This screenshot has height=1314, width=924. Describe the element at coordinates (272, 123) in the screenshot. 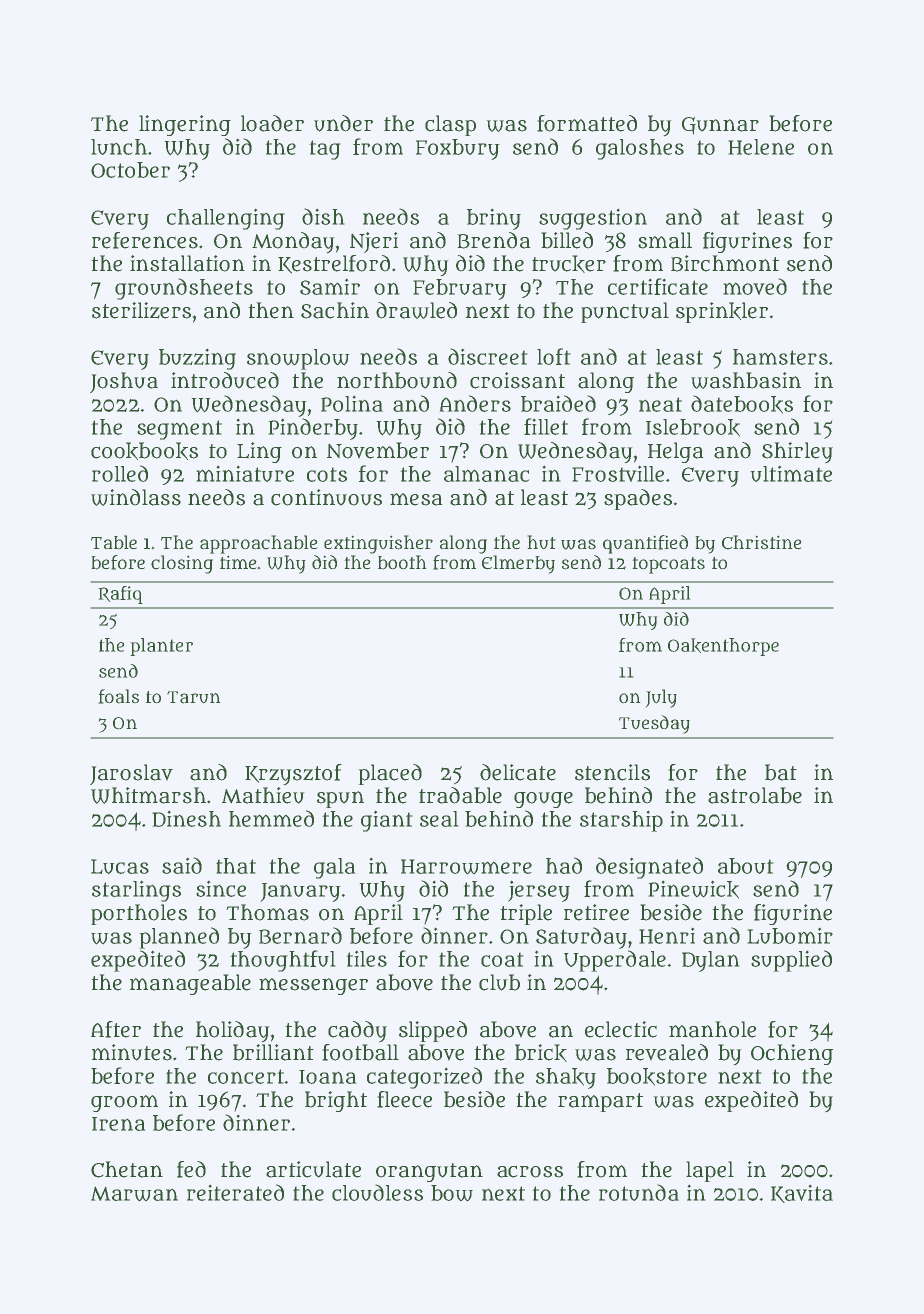

I see `loader` at that location.
